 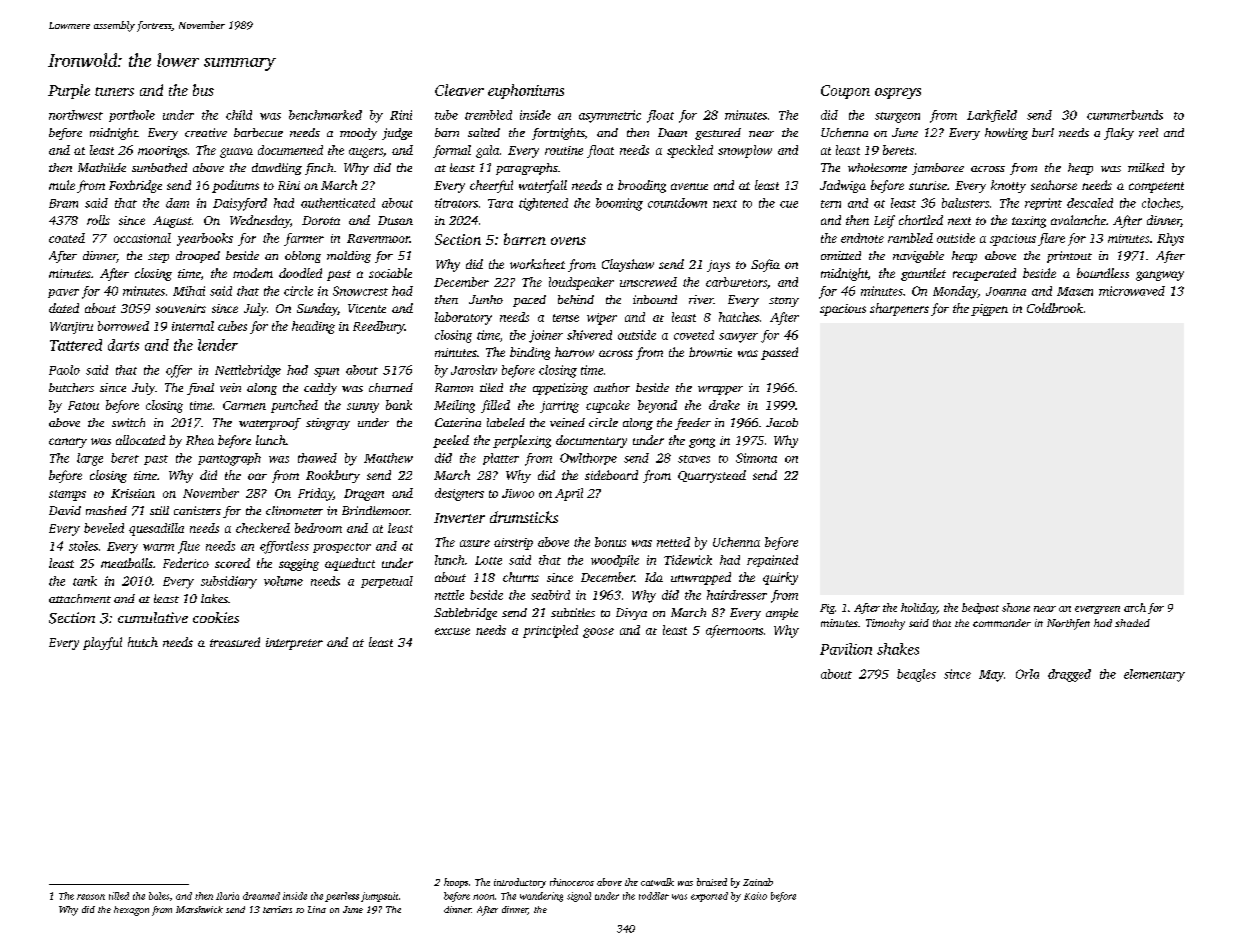 What do you see at coordinates (980, 608) in the screenshot?
I see `bedpost` at bounding box center [980, 608].
